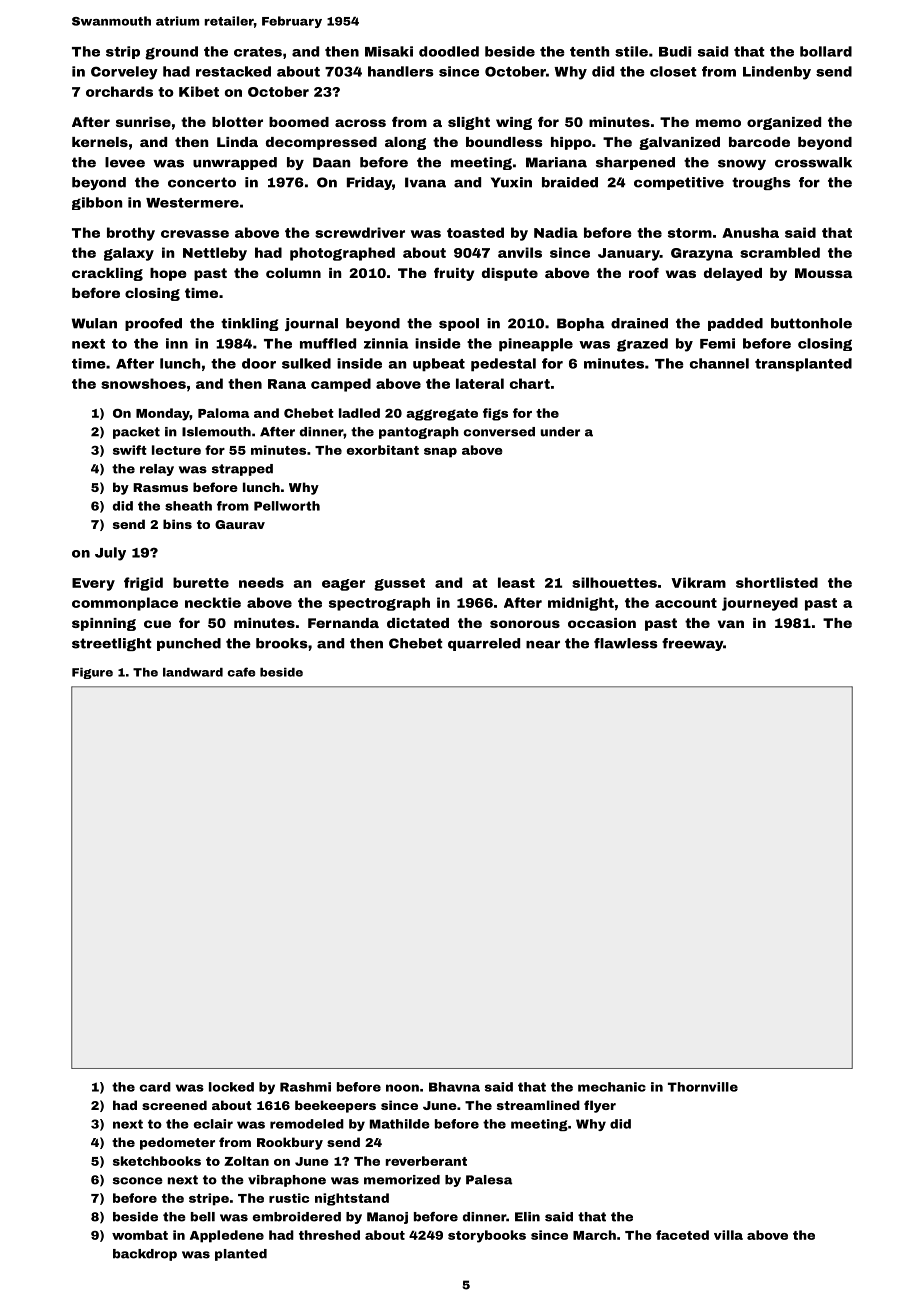 This page has height=1308, width=924. Describe the element at coordinates (813, 162) in the page. I see `crosswalk` at that location.
